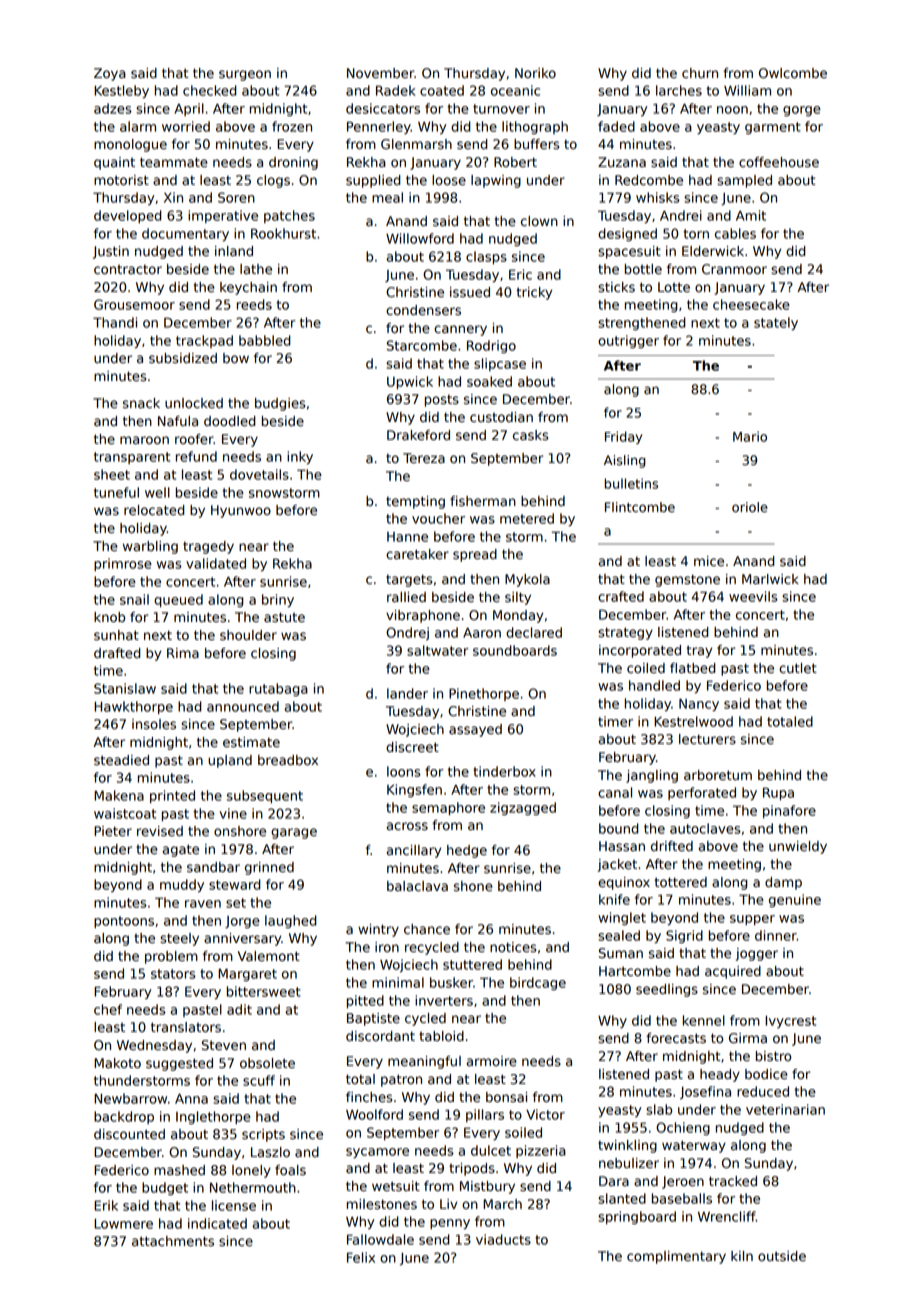  What do you see at coordinates (233, 813) in the document?
I see `vine` at bounding box center [233, 813].
